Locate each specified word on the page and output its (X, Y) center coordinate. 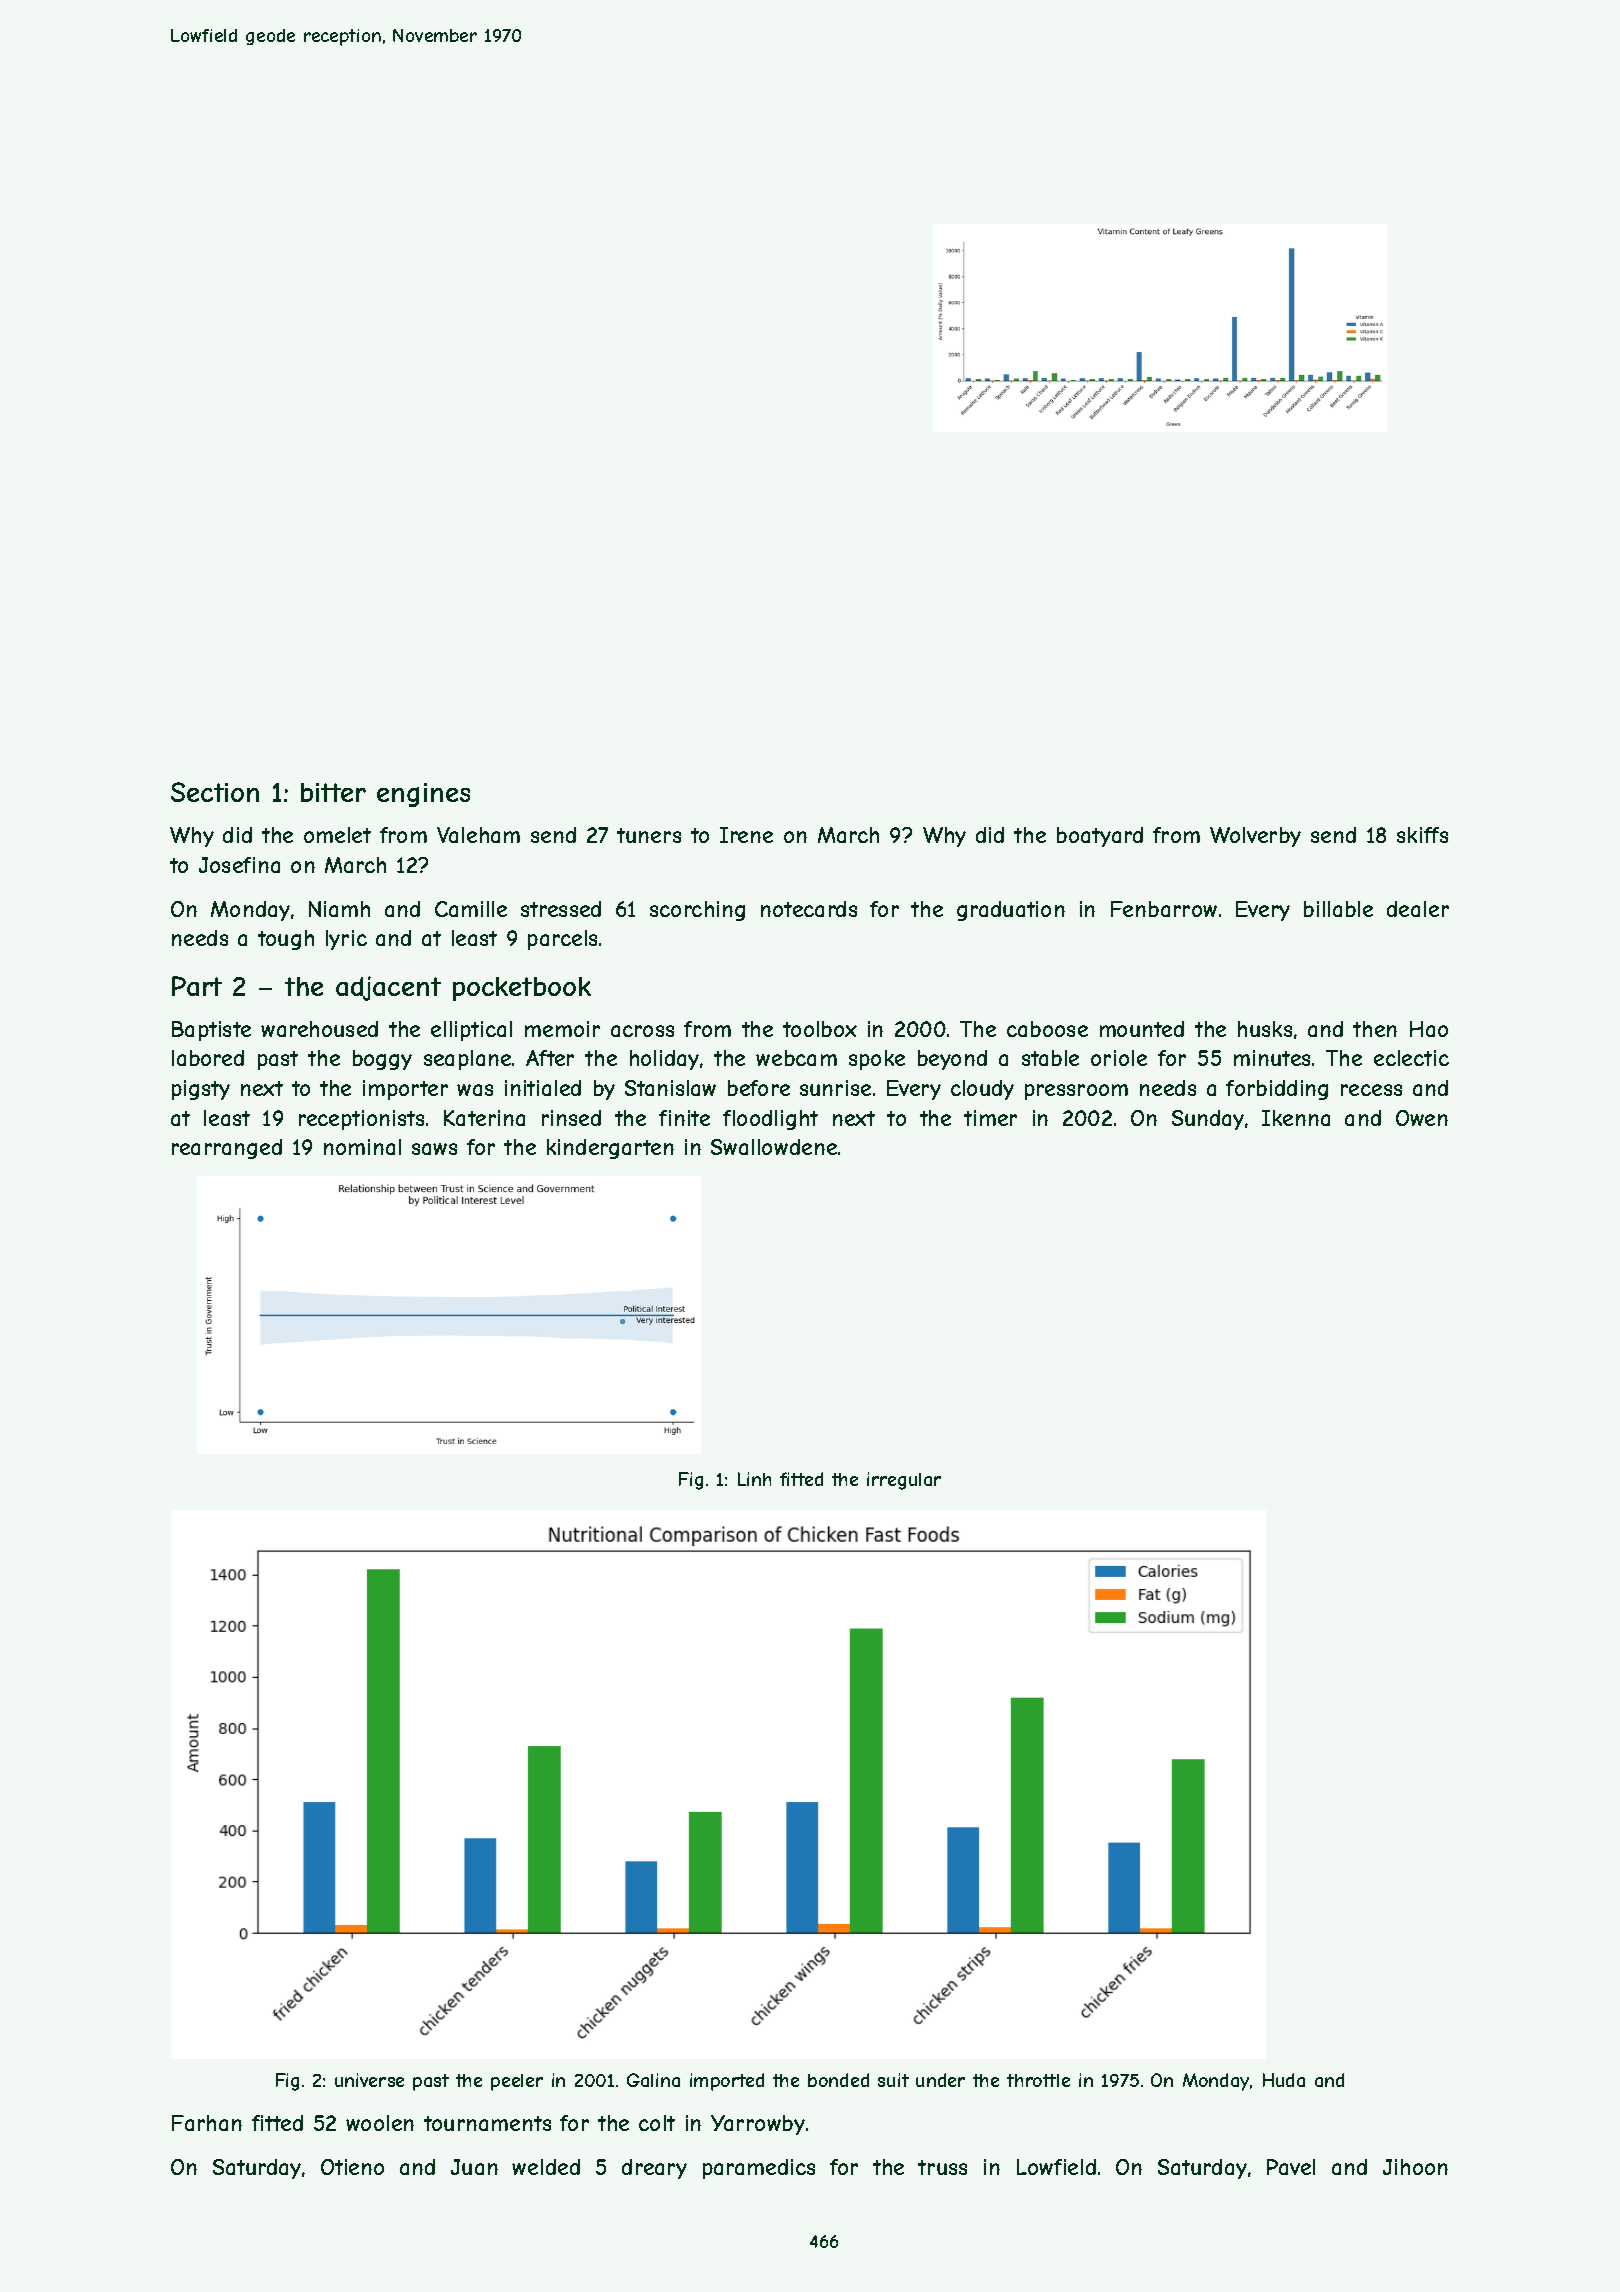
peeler (517, 2082)
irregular (904, 1481)
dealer (1418, 909)
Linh (754, 1479)
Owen (1422, 1118)
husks (1265, 1029)
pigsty (201, 1090)
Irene (746, 835)
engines (423, 795)
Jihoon (1415, 2167)
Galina (653, 2080)
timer (990, 1118)
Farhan (207, 2123)
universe (369, 2080)
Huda (1284, 2080)
